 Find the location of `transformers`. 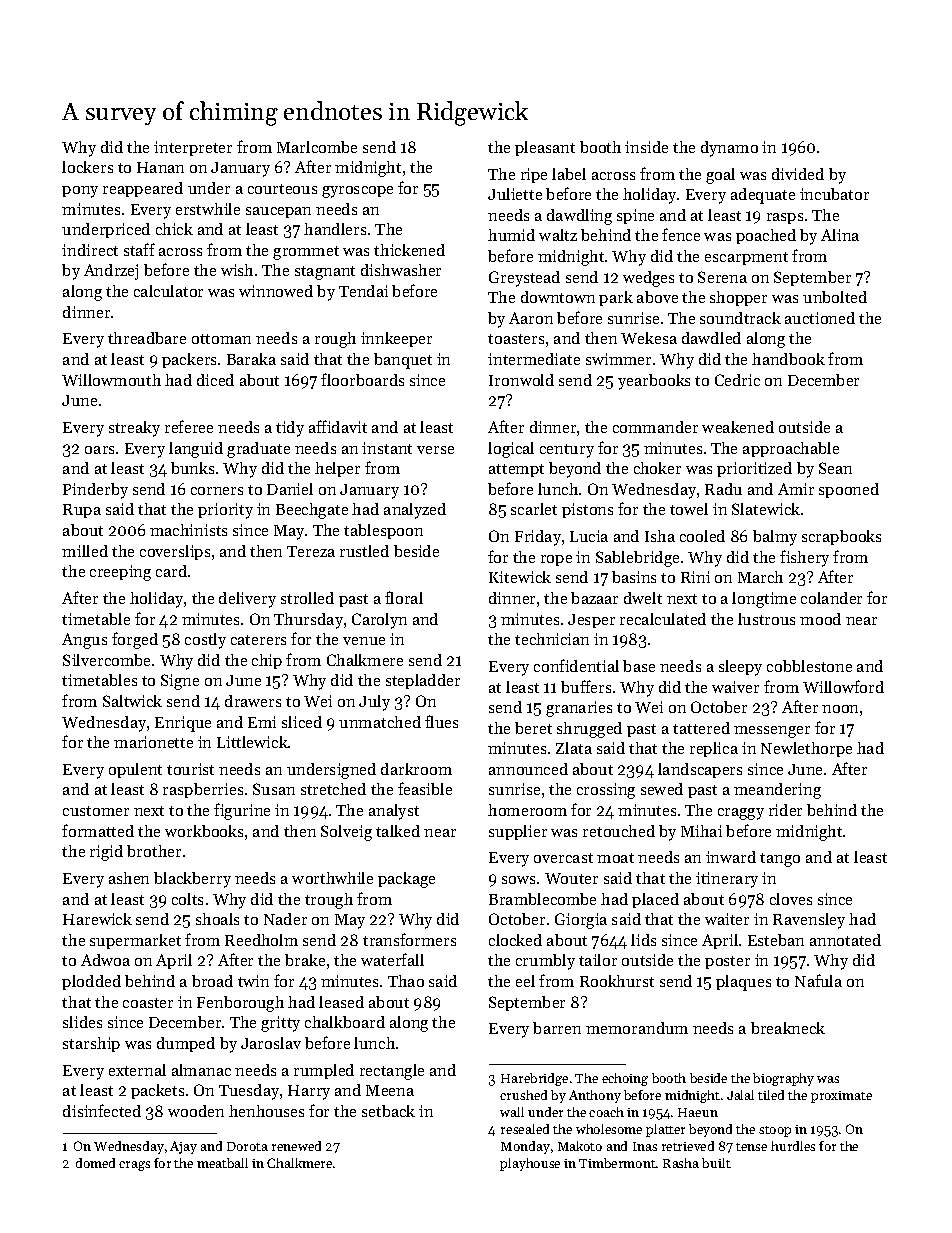

transformers is located at coordinates (409, 939).
